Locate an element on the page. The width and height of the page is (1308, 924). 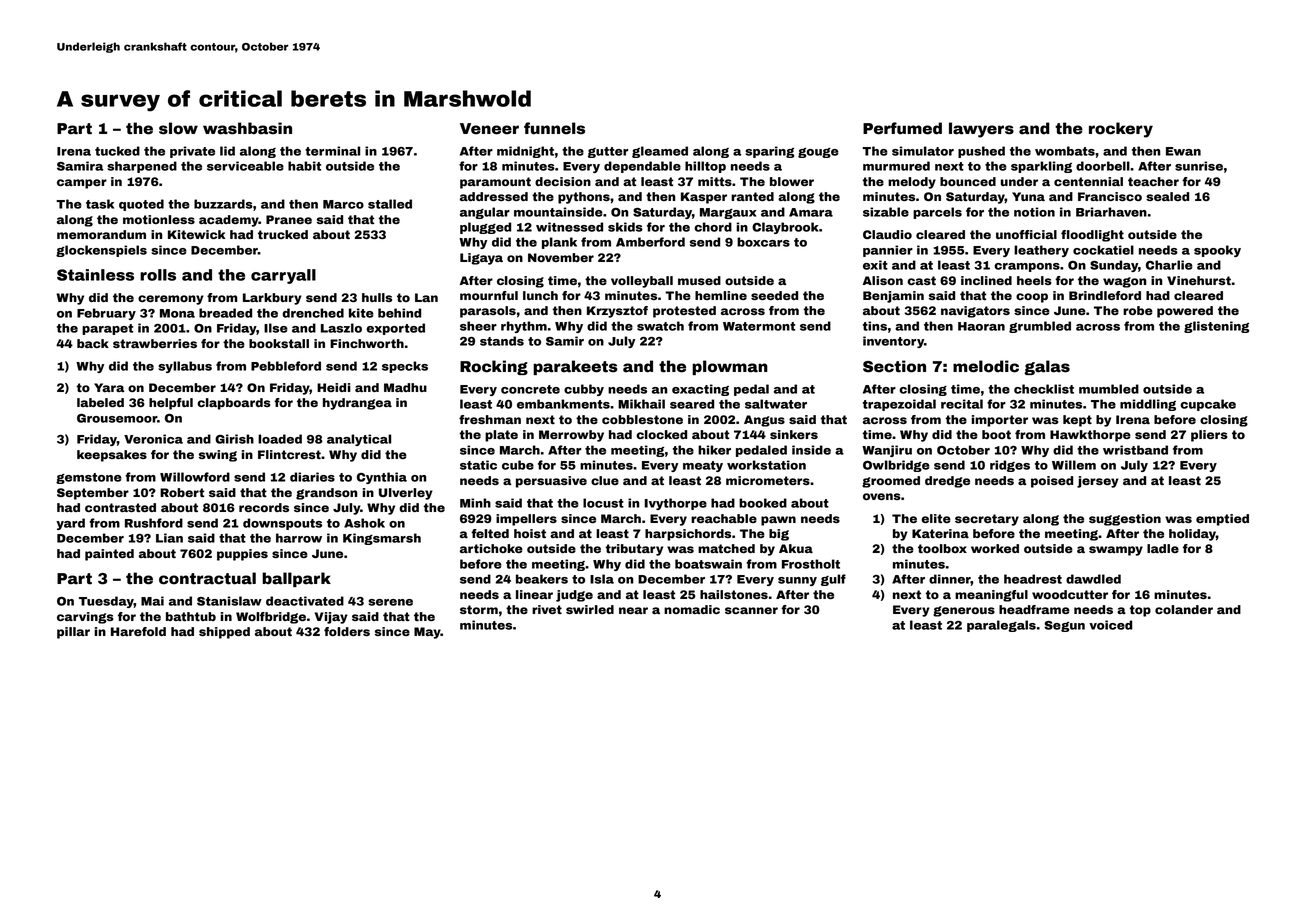
suggestion is located at coordinates (1125, 520).
